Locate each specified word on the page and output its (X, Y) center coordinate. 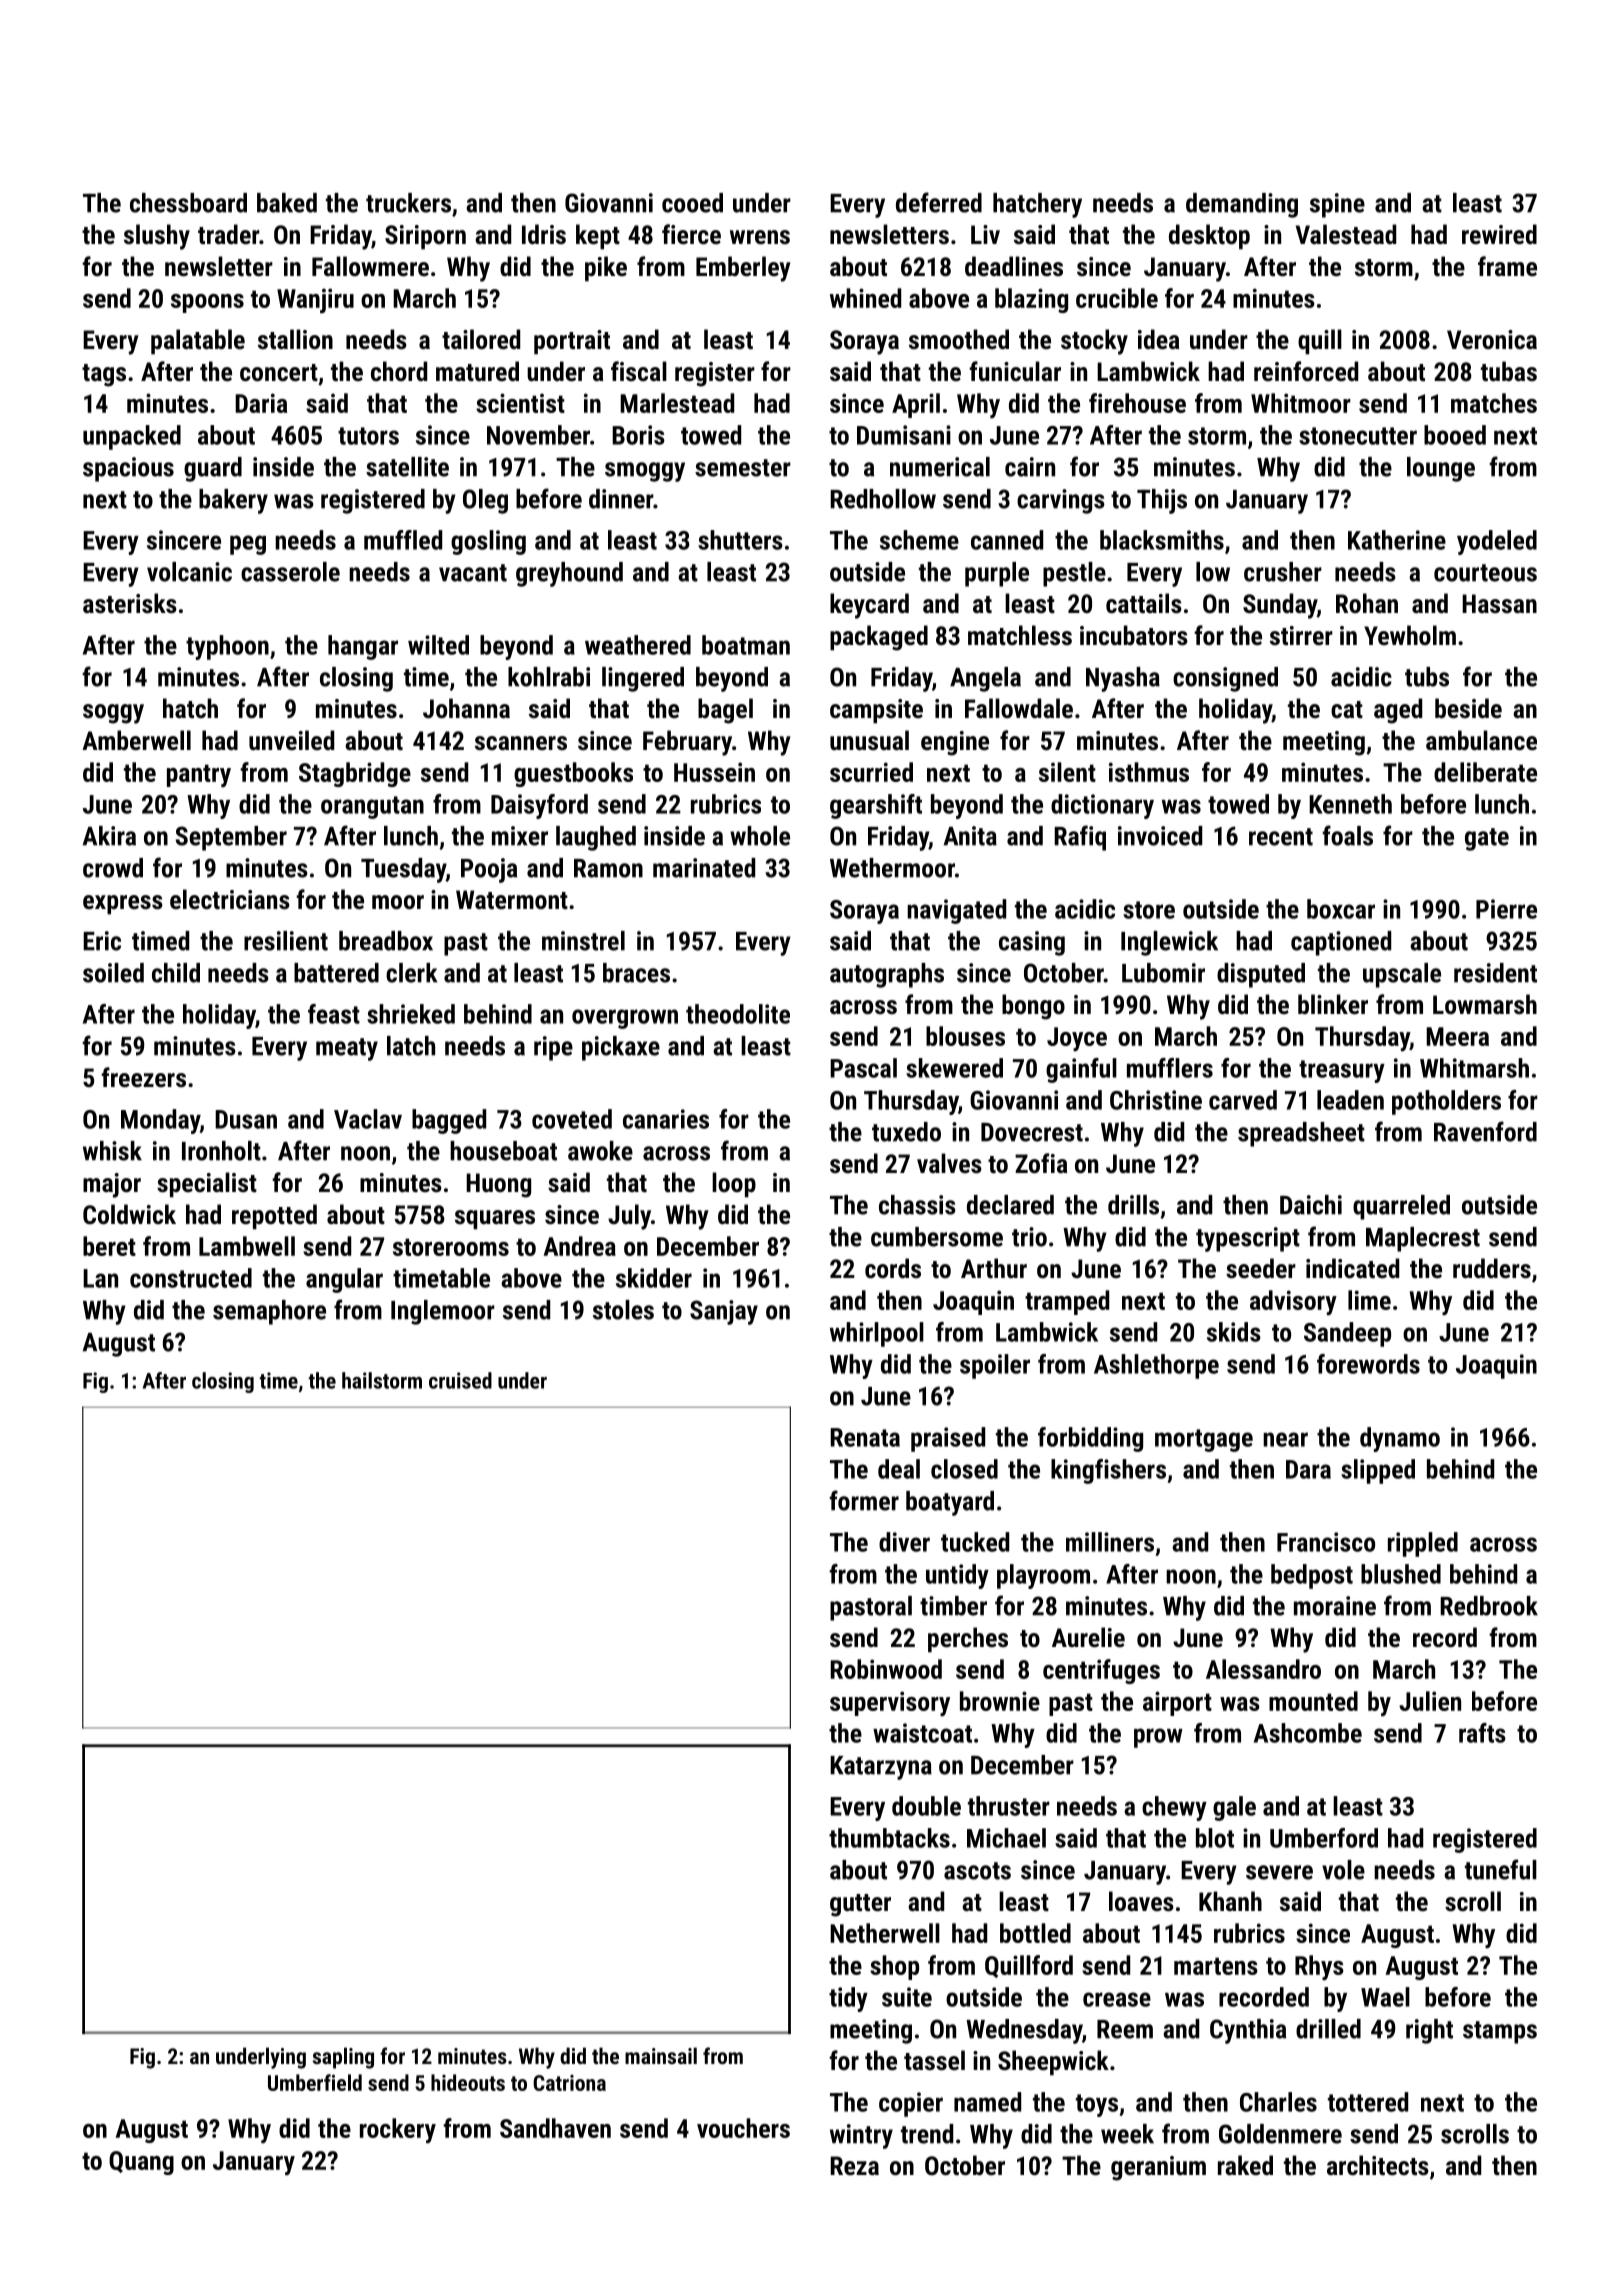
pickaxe (621, 1048)
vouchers (743, 2128)
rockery (398, 2131)
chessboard (188, 203)
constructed (191, 1278)
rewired (1499, 234)
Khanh (1230, 1901)
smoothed (959, 339)
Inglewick (1169, 943)
